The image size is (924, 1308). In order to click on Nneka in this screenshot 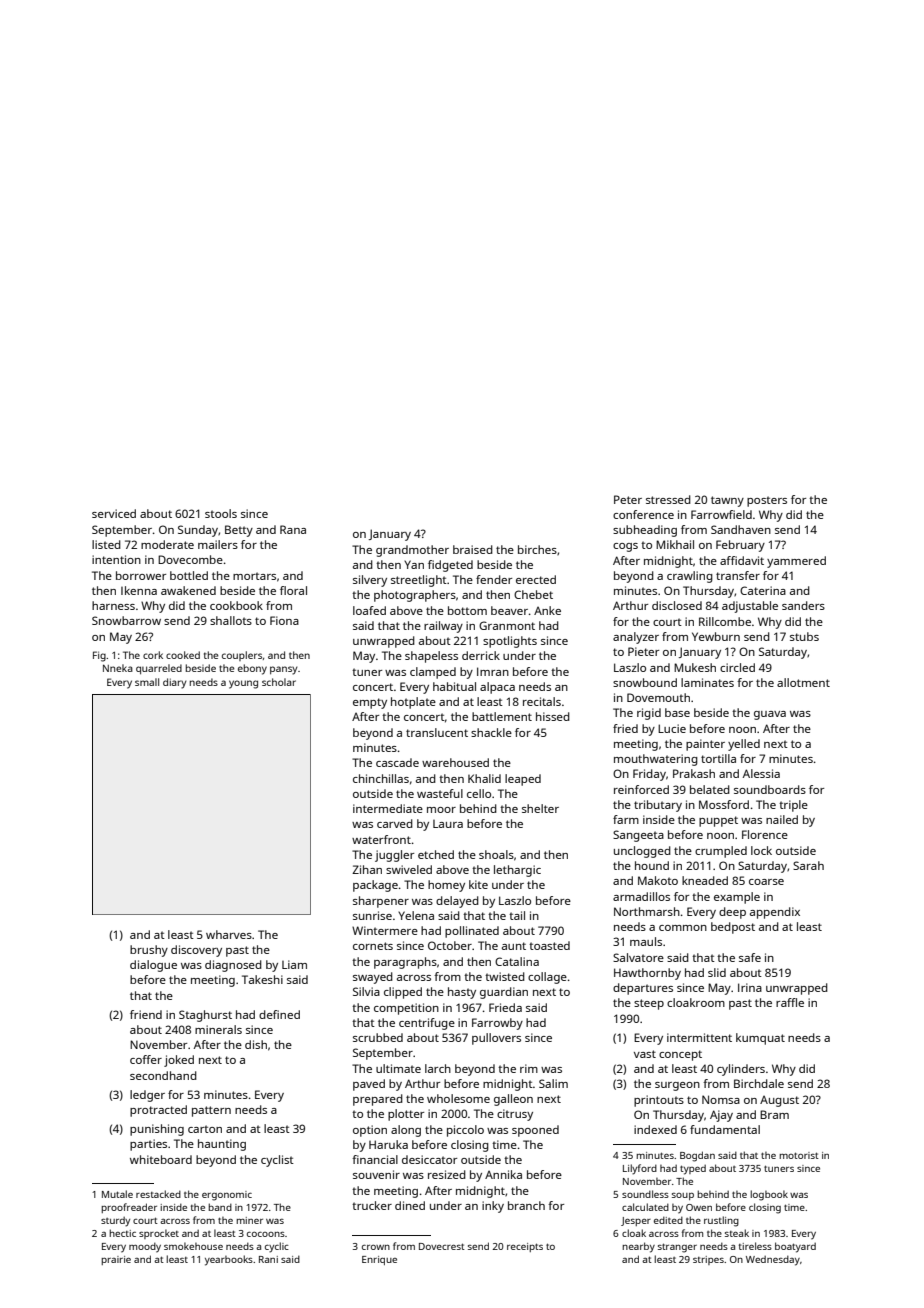, I will do `click(118, 668)`.
